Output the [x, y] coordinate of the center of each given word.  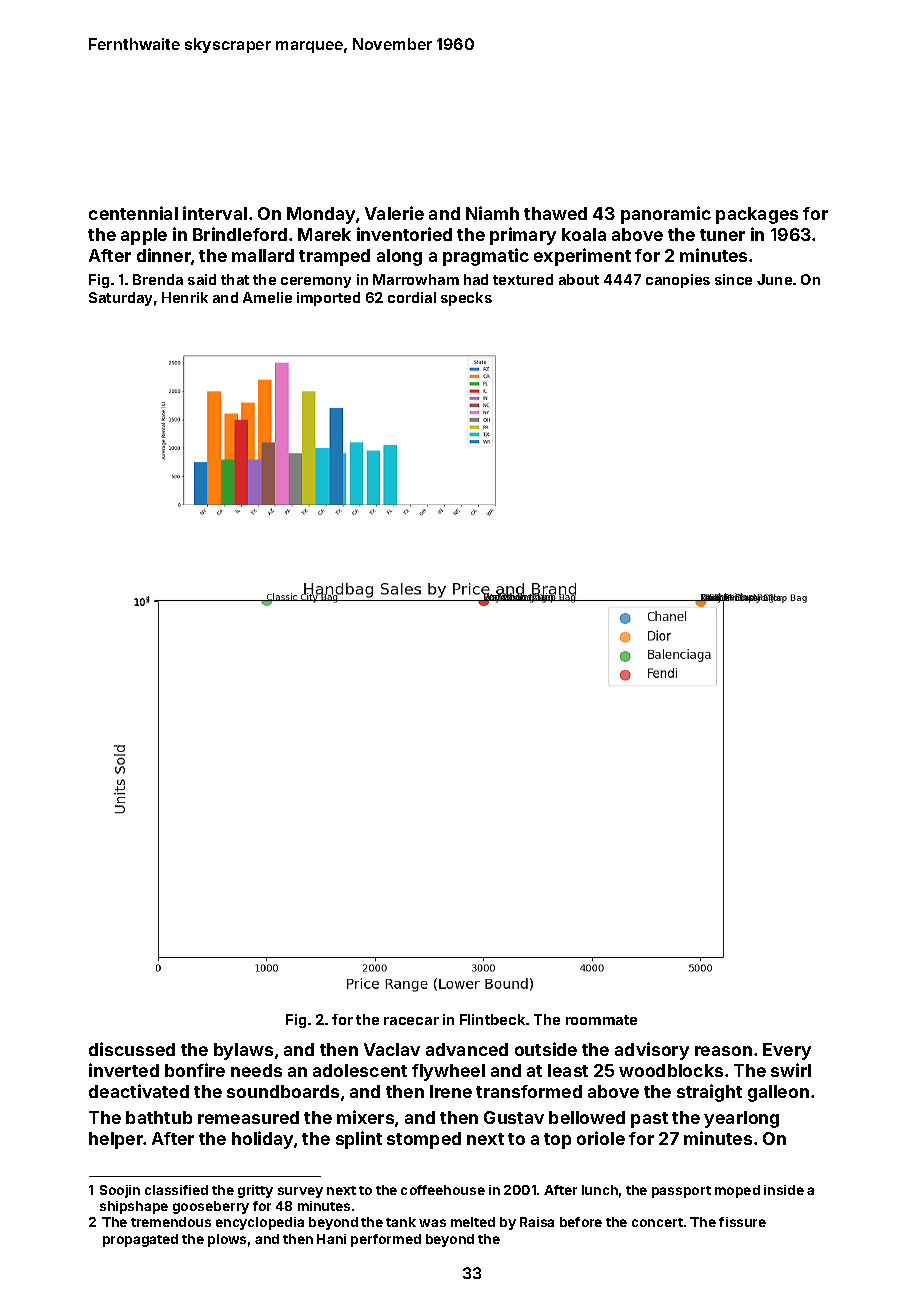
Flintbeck [492, 1019]
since [733, 279]
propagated [140, 1240]
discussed [132, 1049]
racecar [411, 1021]
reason [723, 1051]
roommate [601, 1020]
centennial [133, 213]
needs [256, 1070]
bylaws [243, 1051]
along [399, 257]
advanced [467, 1049]
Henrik [185, 297]
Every [787, 1051]
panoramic [666, 215]
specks [466, 299]
